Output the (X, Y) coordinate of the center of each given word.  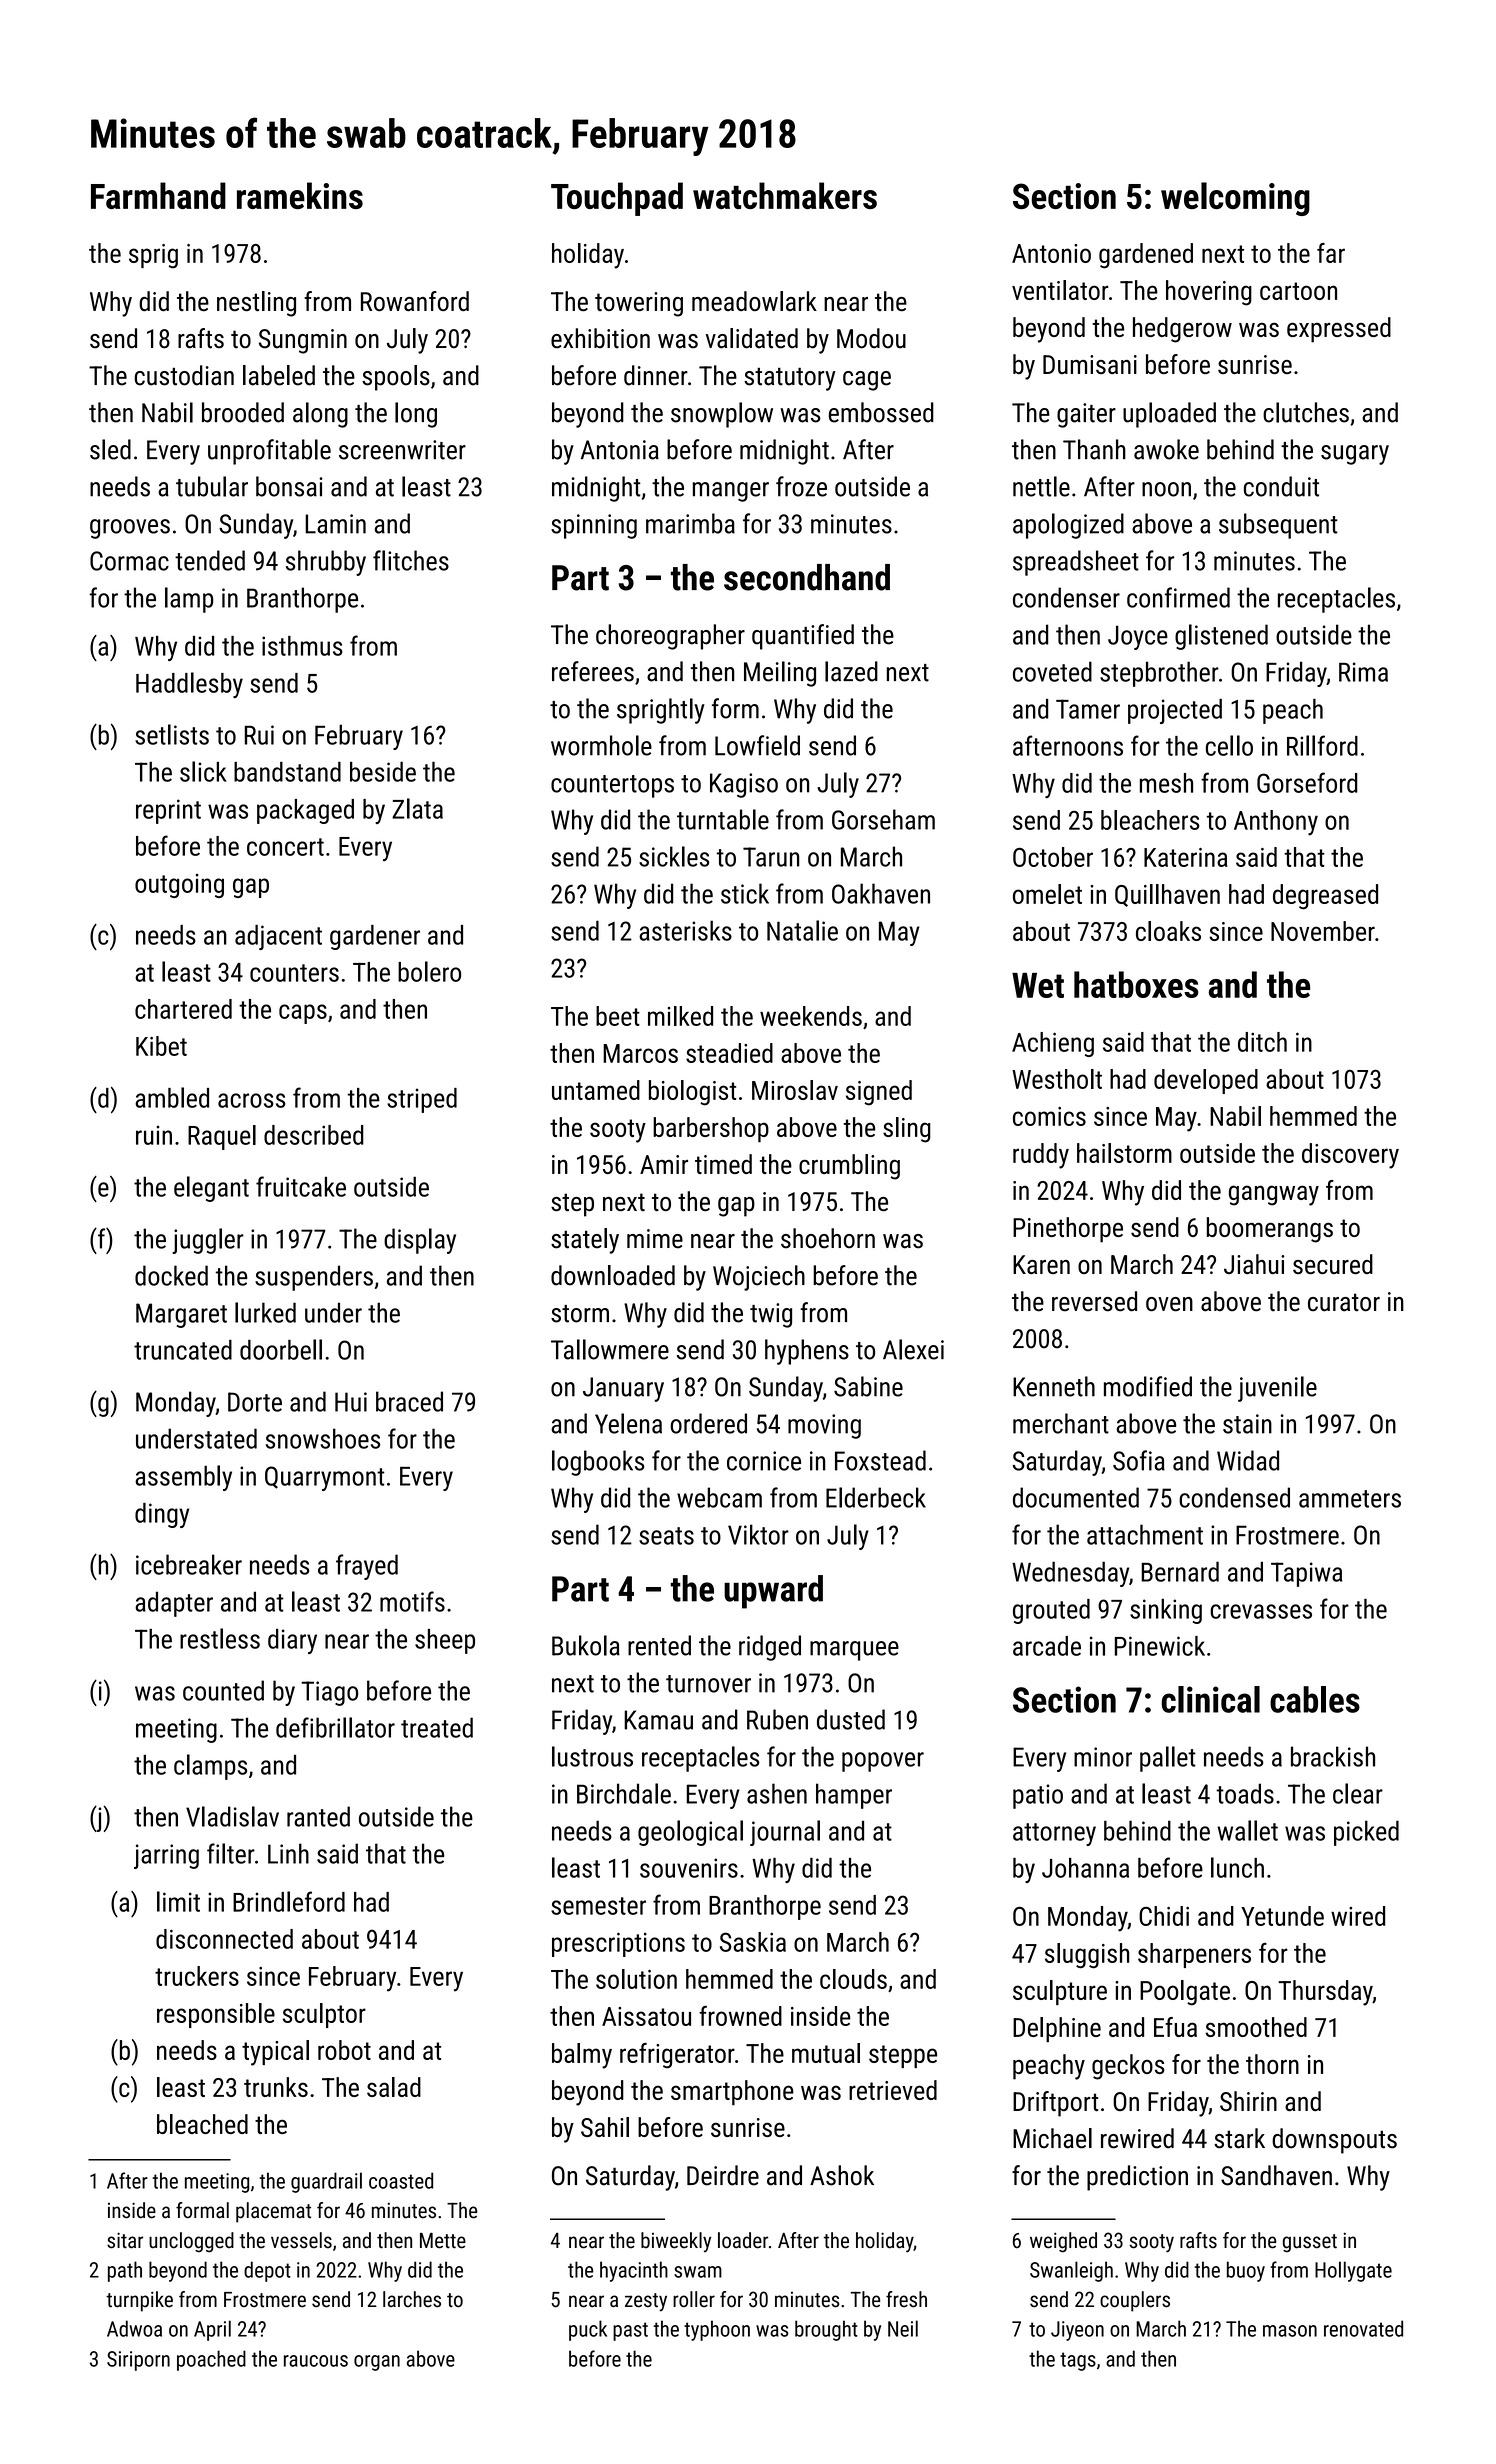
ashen (777, 1793)
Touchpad (617, 199)
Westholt (1057, 1079)
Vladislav (232, 1816)
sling (906, 1130)
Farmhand (158, 195)
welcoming (1235, 199)
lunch (1237, 1867)
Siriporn (138, 2361)
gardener (375, 937)
